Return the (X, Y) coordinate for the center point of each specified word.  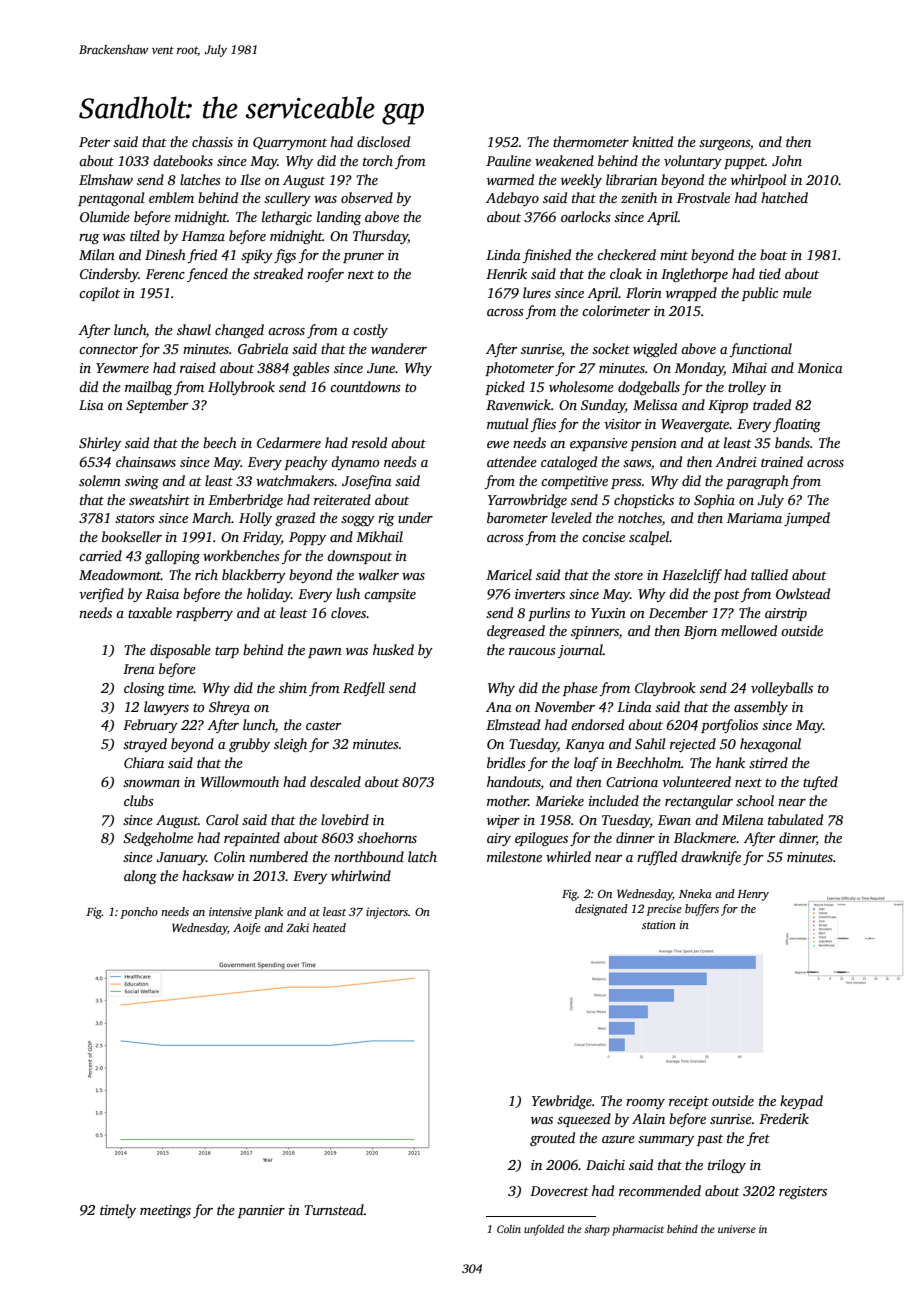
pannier (261, 1211)
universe (737, 1229)
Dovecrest (559, 1191)
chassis (212, 141)
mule (797, 292)
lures (537, 292)
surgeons (724, 145)
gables (311, 369)
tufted (820, 783)
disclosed (383, 141)
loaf (586, 764)
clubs (139, 800)
